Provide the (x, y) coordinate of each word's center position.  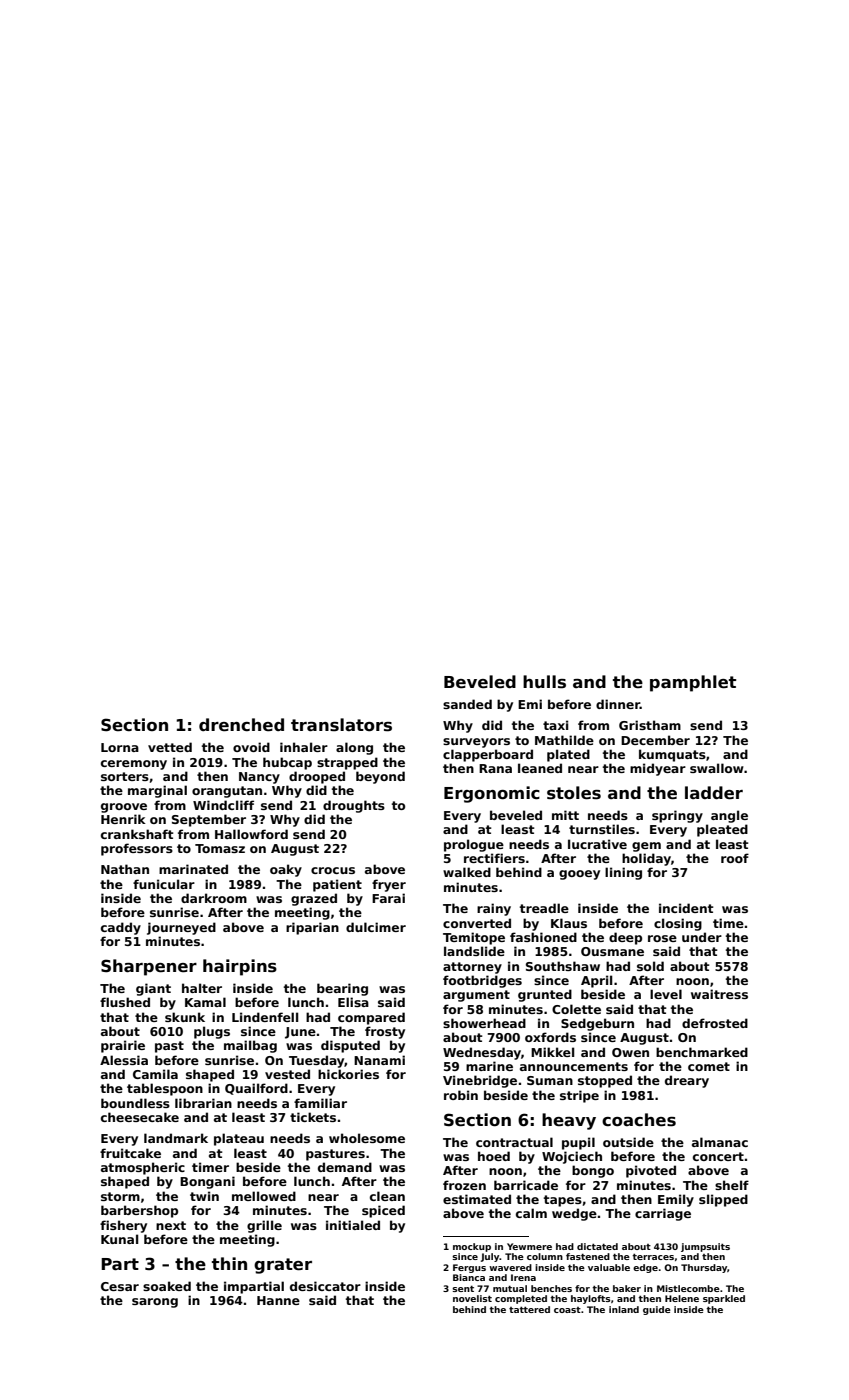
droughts (354, 806)
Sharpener (149, 967)
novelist (472, 1298)
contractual (514, 1142)
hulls (544, 682)
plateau (239, 1139)
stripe (579, 1096)
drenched (241, 725)
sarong (155, 1303)
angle (729, 816)
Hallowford (251, 834)
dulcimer (376, 927)
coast (567, 1310)
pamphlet (693, 683)
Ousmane (612, 951)
